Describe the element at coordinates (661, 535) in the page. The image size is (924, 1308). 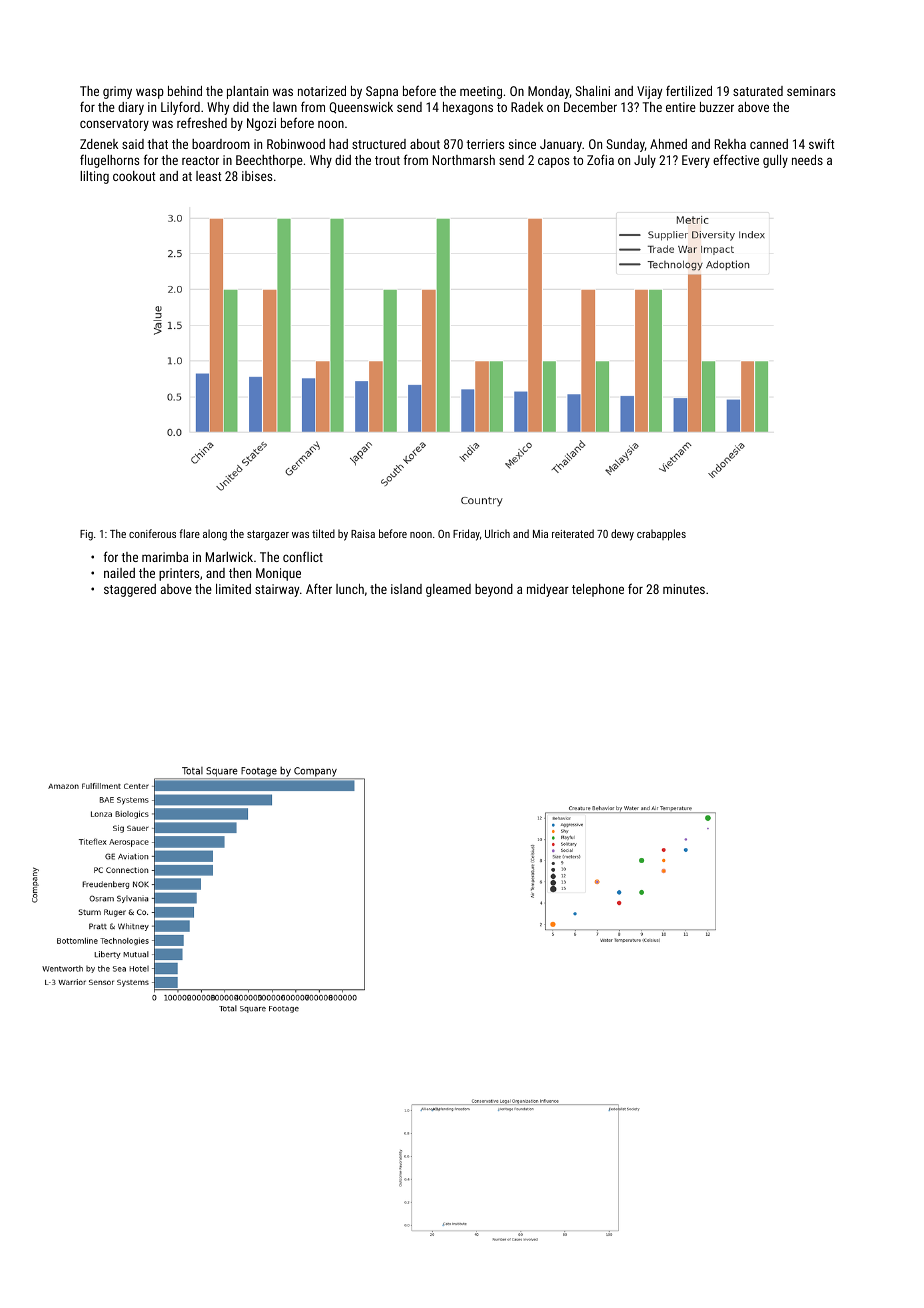
I see `crabapples` at that location.
